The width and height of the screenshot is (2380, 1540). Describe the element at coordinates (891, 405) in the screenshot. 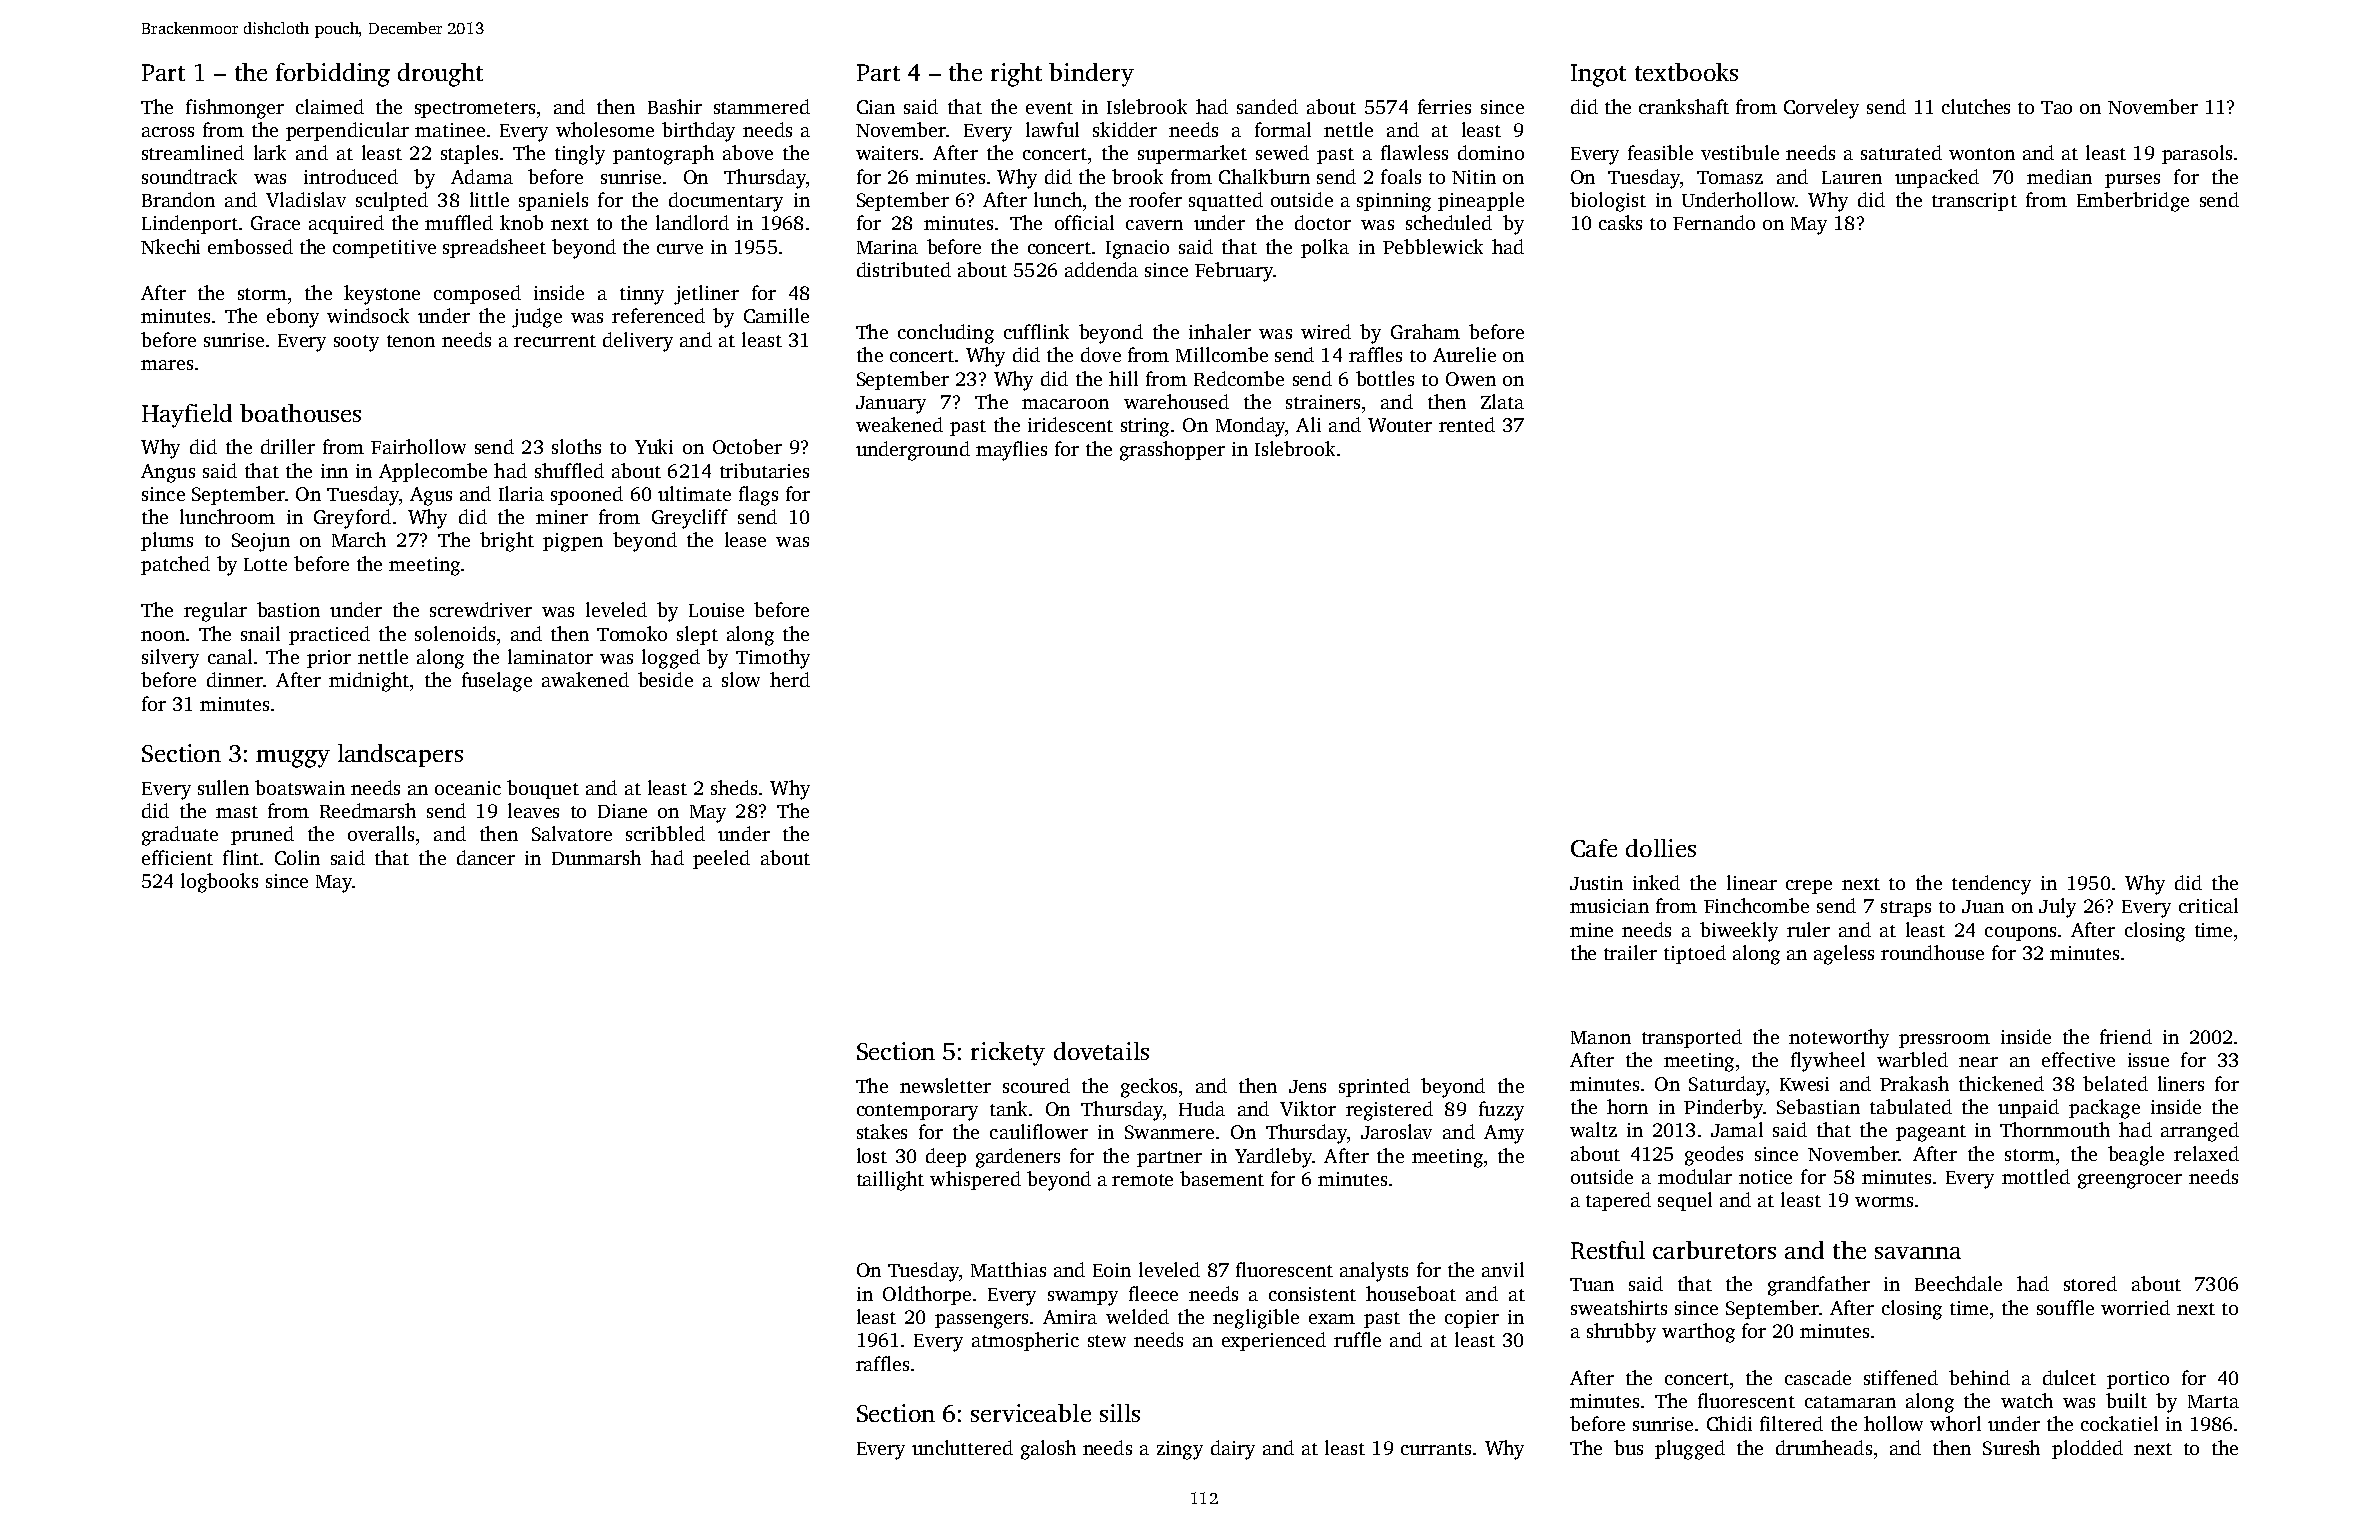

I see `January` at that location.
